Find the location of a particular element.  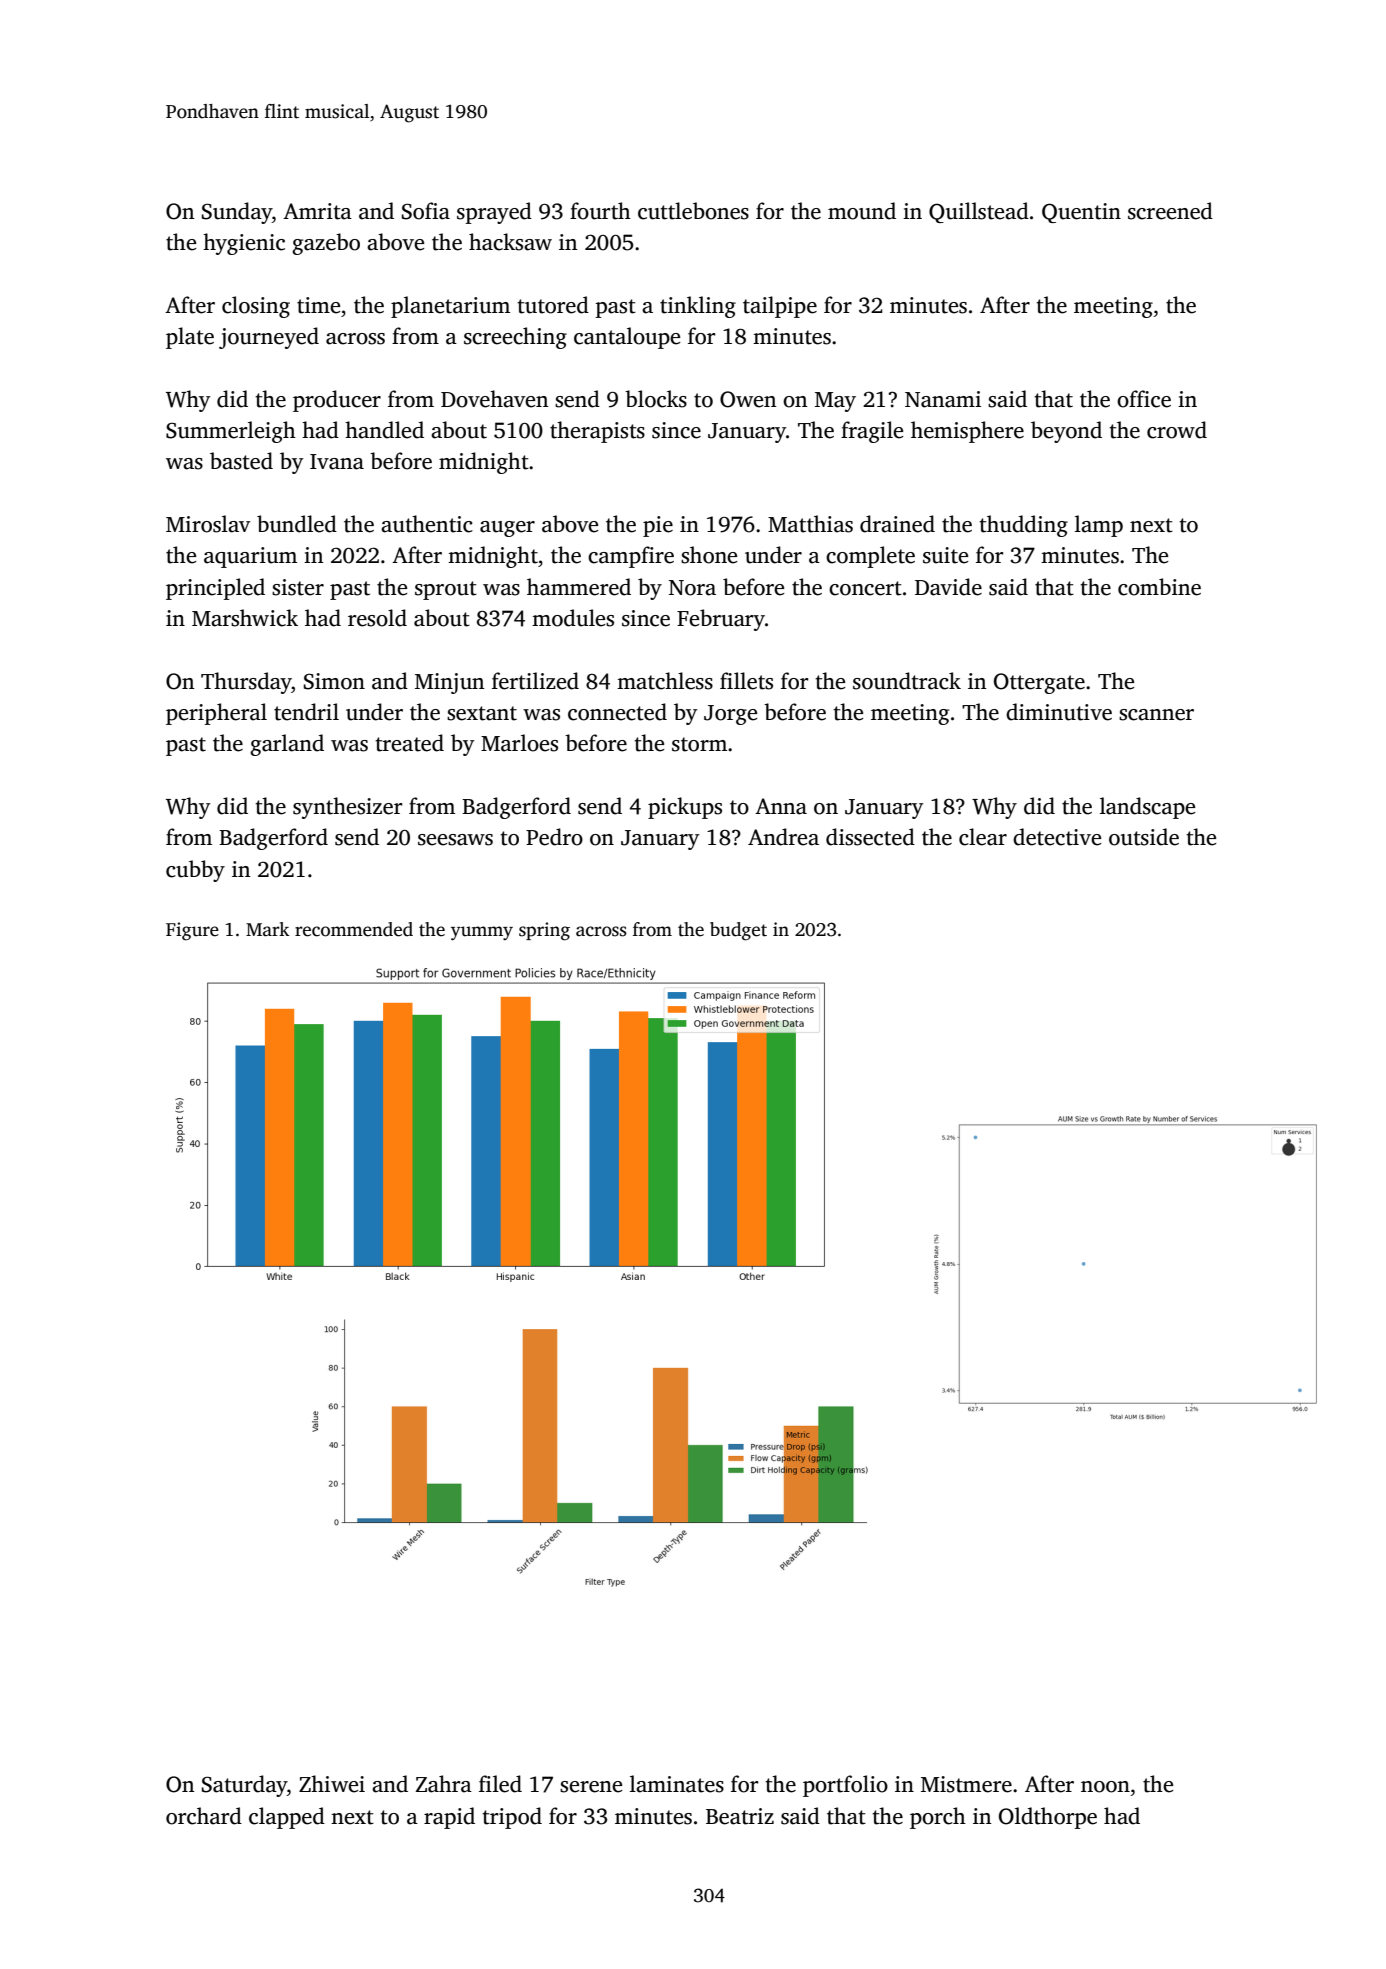

Miroslav is located at coordinates (208, 524).
